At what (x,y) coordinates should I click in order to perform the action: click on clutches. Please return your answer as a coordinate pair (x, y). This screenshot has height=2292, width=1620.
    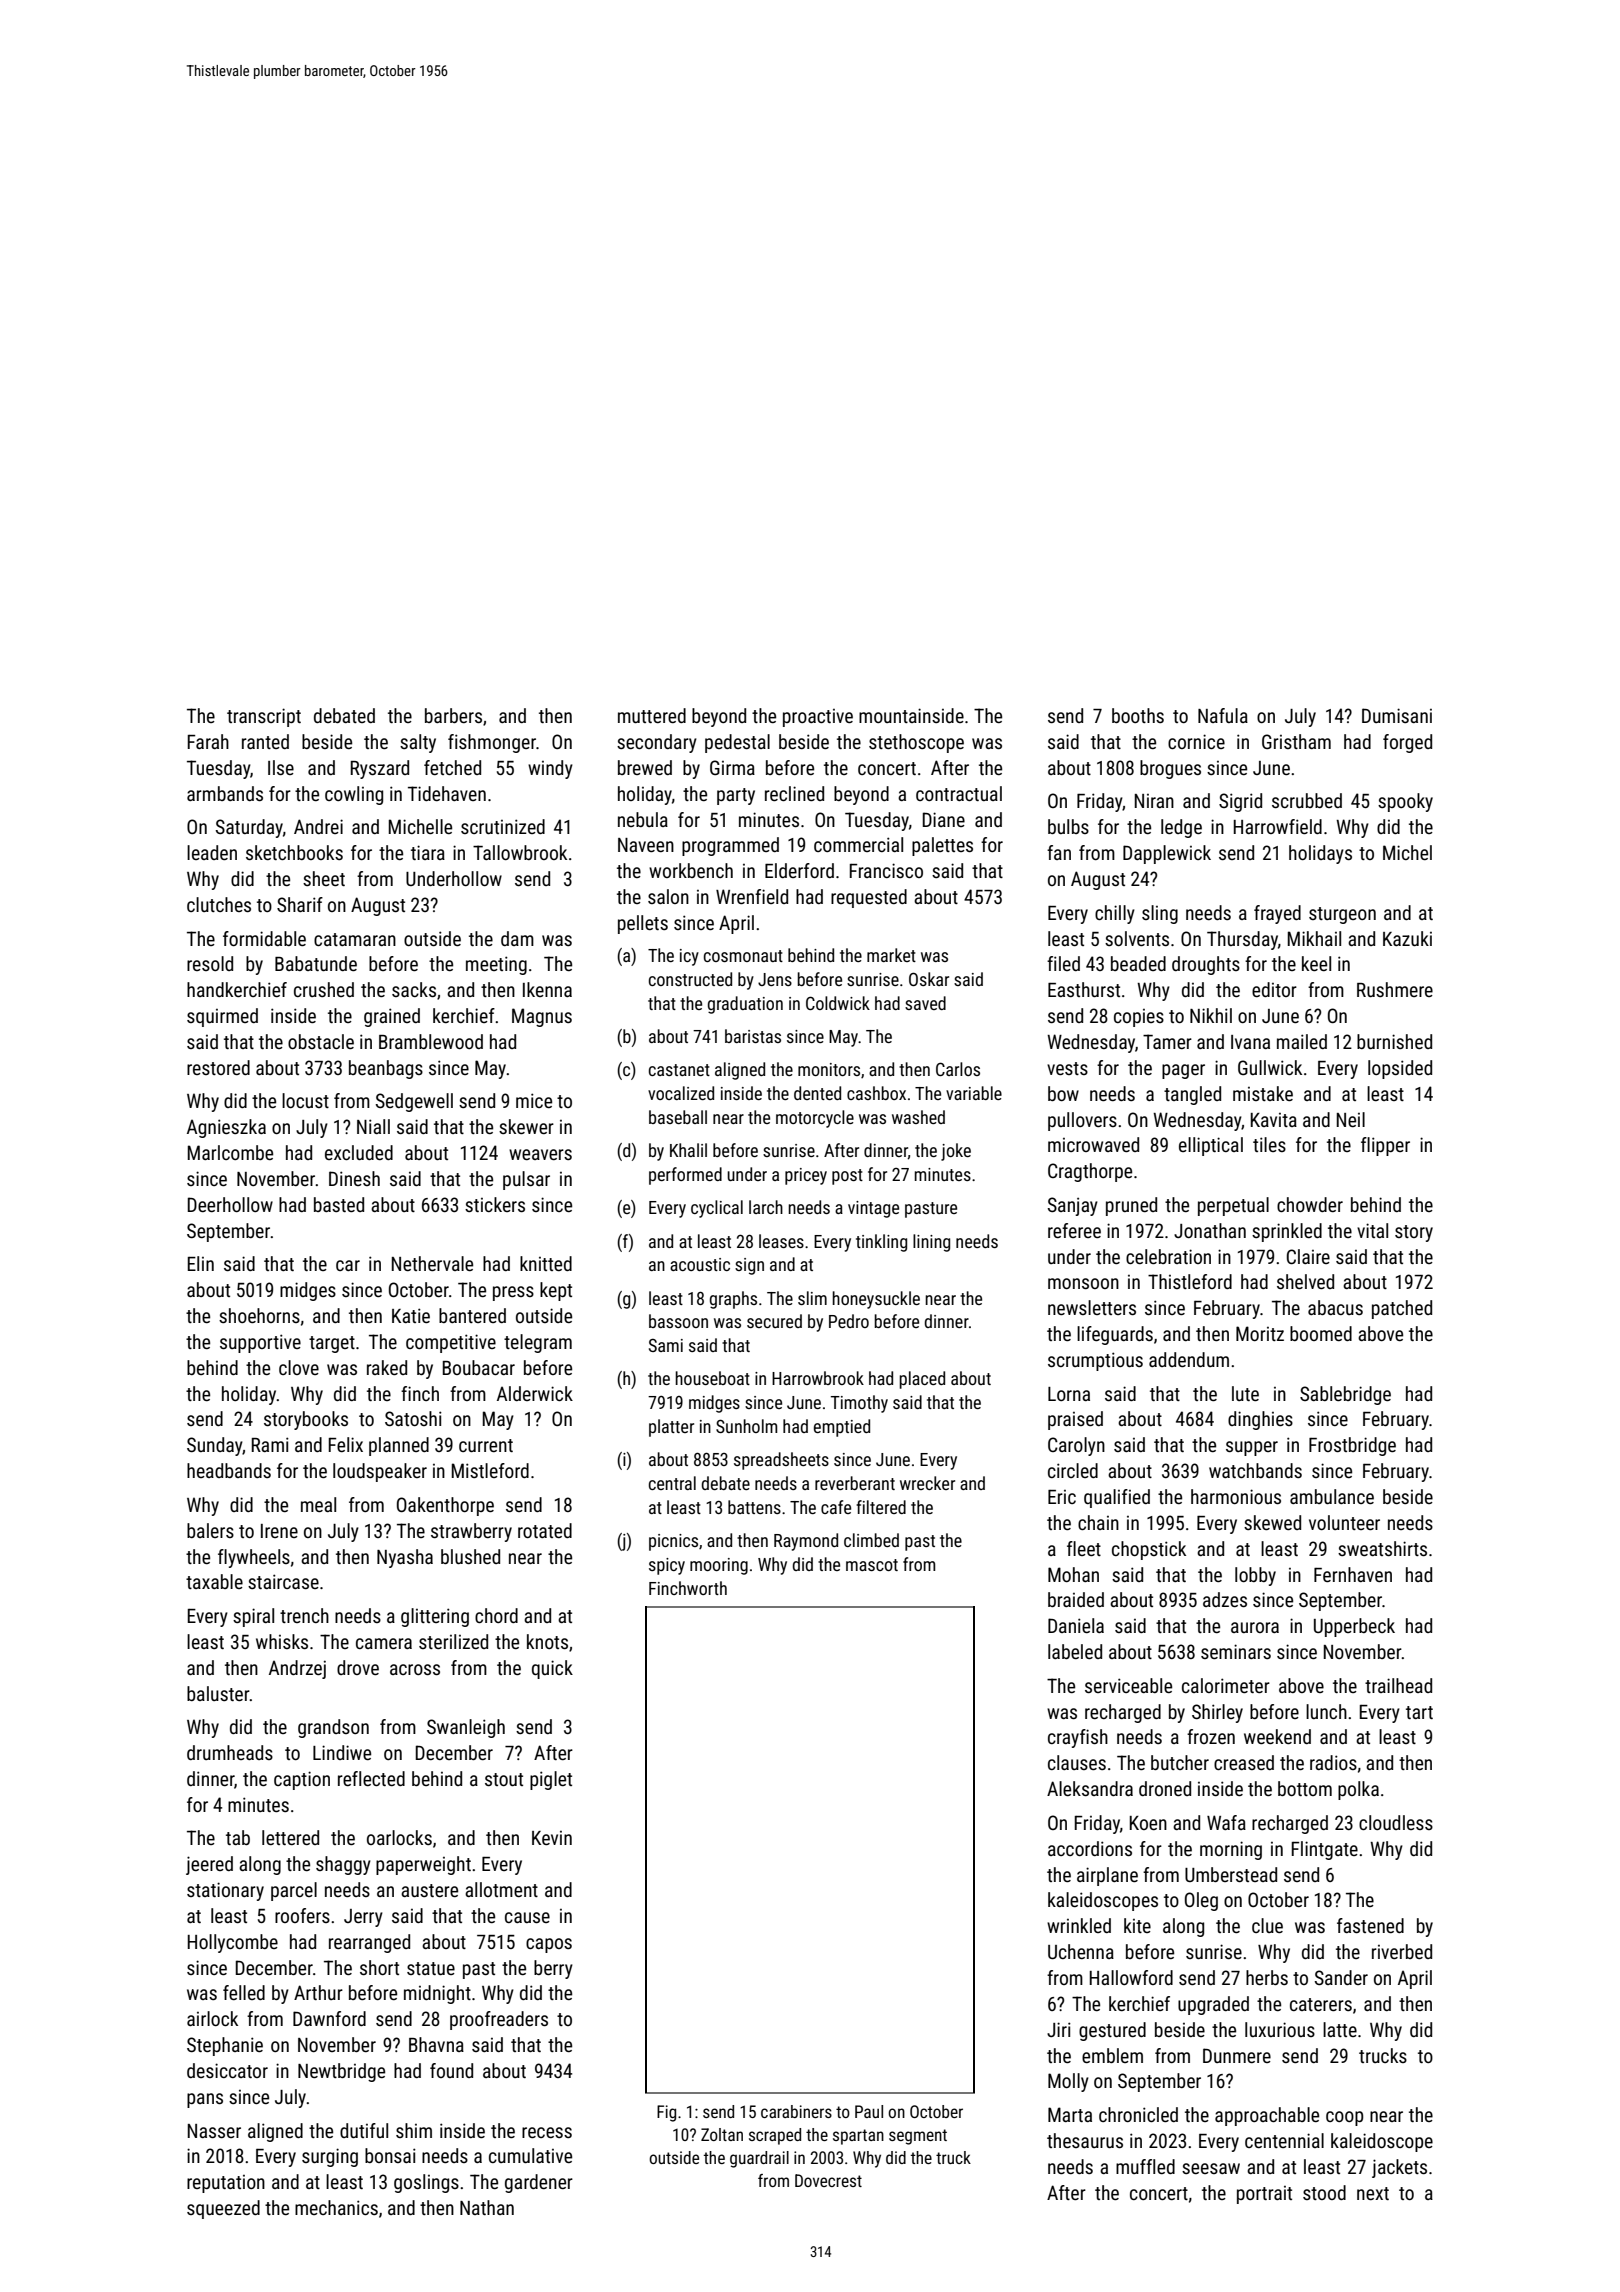
    Looking at the image, I should click on (219, 904).
